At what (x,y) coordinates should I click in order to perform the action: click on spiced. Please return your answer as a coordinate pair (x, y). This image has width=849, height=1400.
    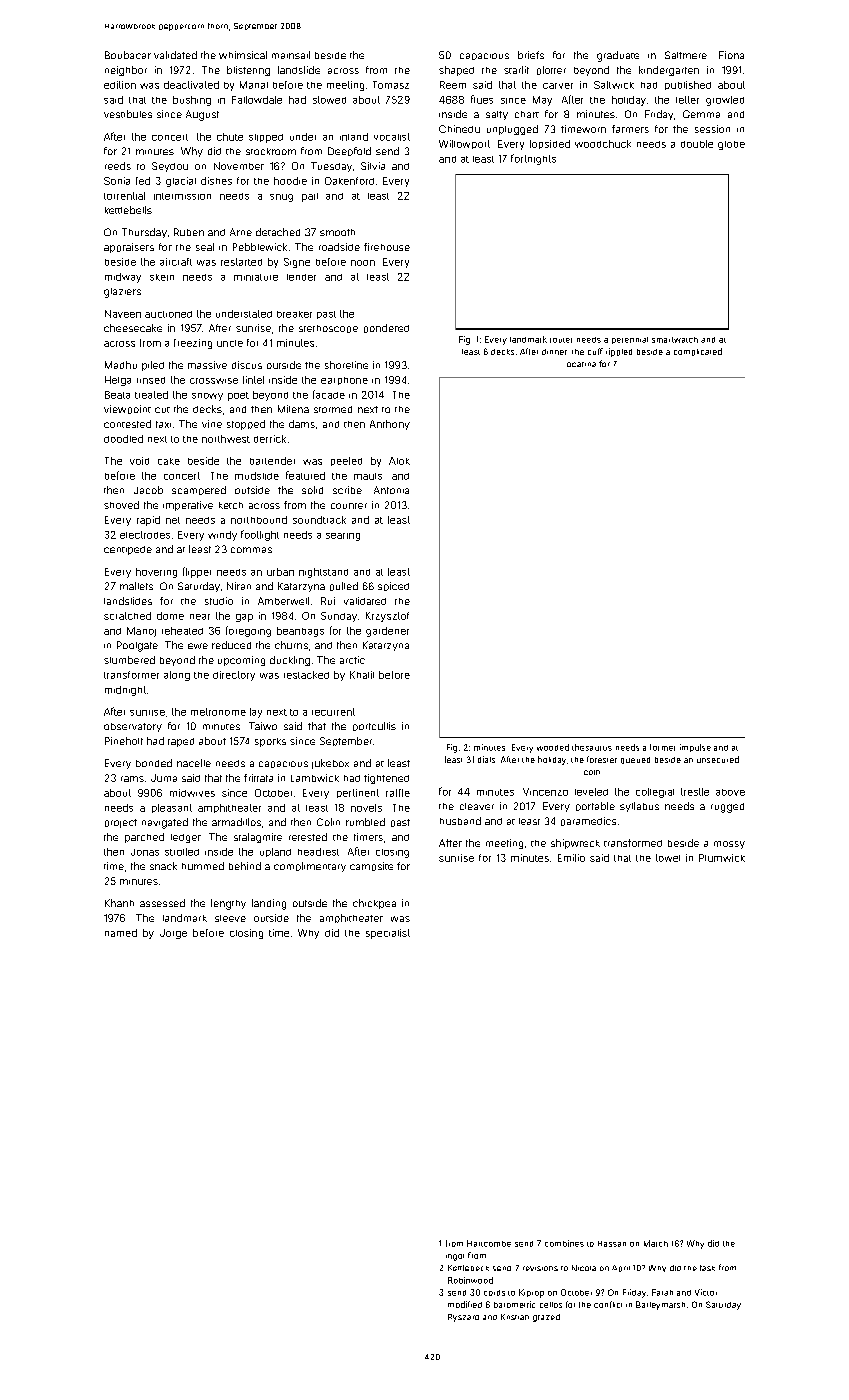
    Looking at the image, I should click on (393, 586).
